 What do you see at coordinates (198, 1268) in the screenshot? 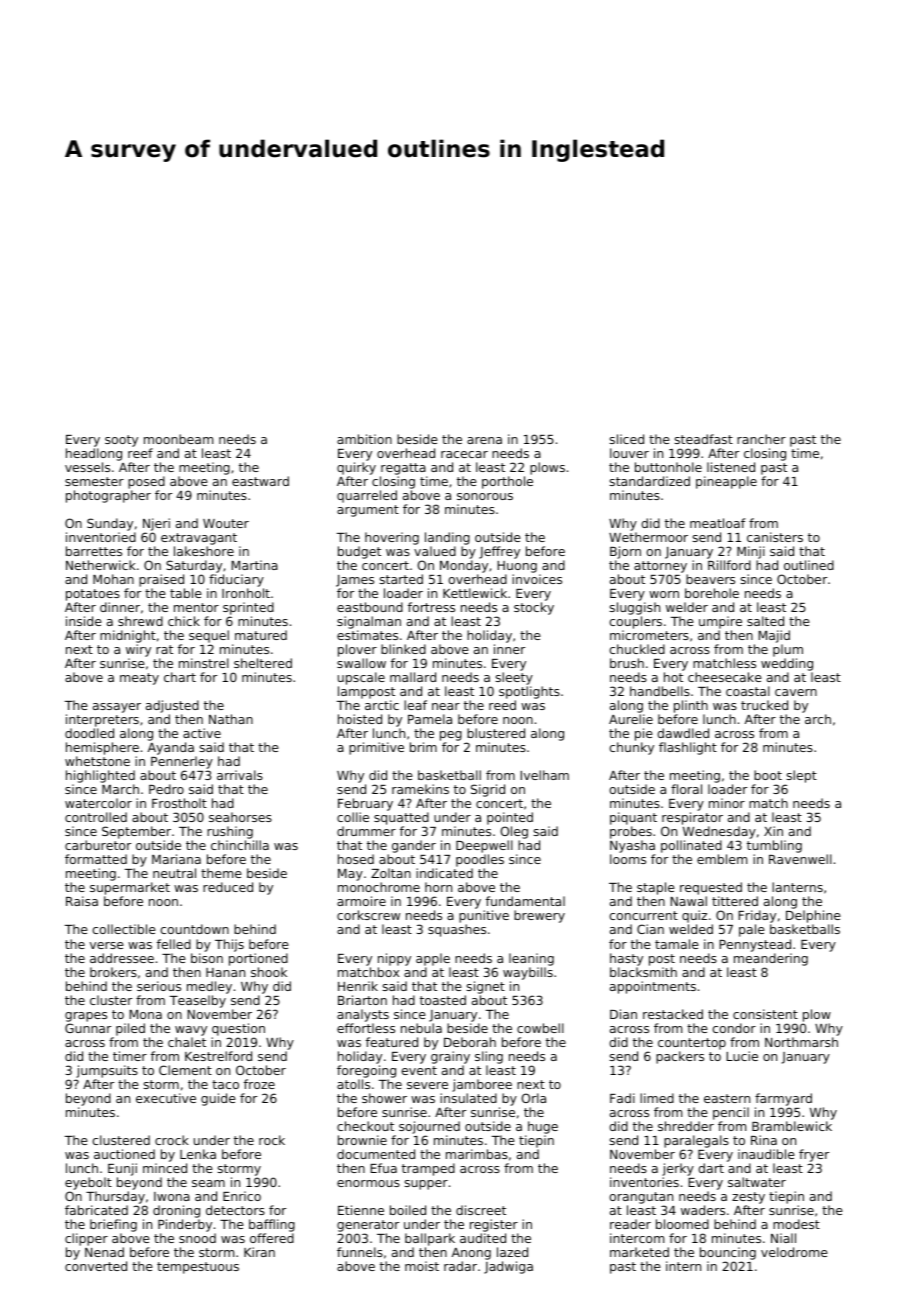
I see `tempestuous` at bounding box center [198, 1268].
